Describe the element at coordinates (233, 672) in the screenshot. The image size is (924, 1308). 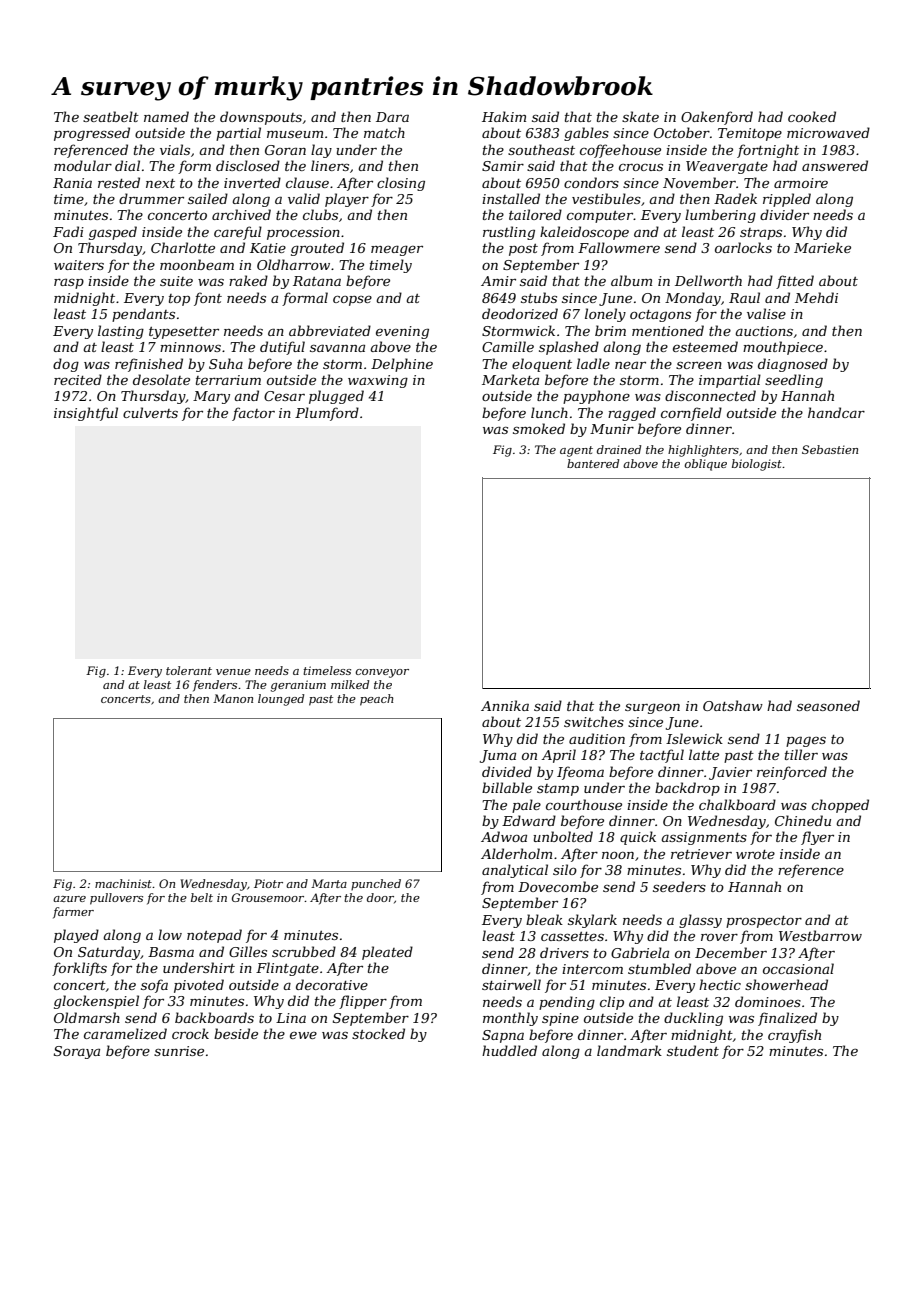
I see `venue` at that location.
